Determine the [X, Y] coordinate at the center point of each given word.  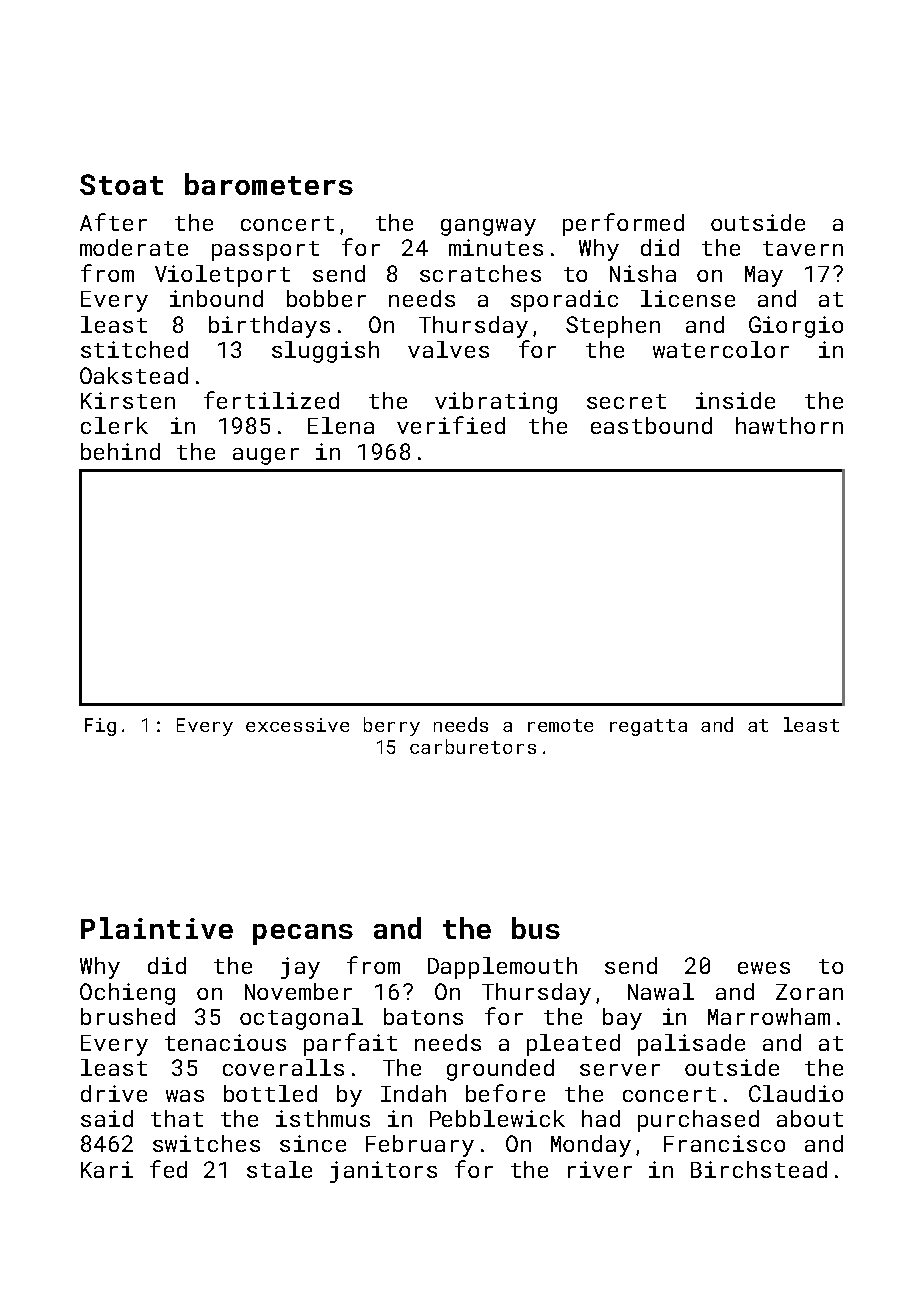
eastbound [651, 425]
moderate [134, 247]
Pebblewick [497, 1118]
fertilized [271, 400]
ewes [764, 968]
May [764, 276]
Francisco [724, 1143]
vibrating [496, 403]
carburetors [473, 746]
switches [206, 1143]
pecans [303, 934]
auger [266, 456]
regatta [648, 727]
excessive [297, 725]
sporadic [564, 301]
